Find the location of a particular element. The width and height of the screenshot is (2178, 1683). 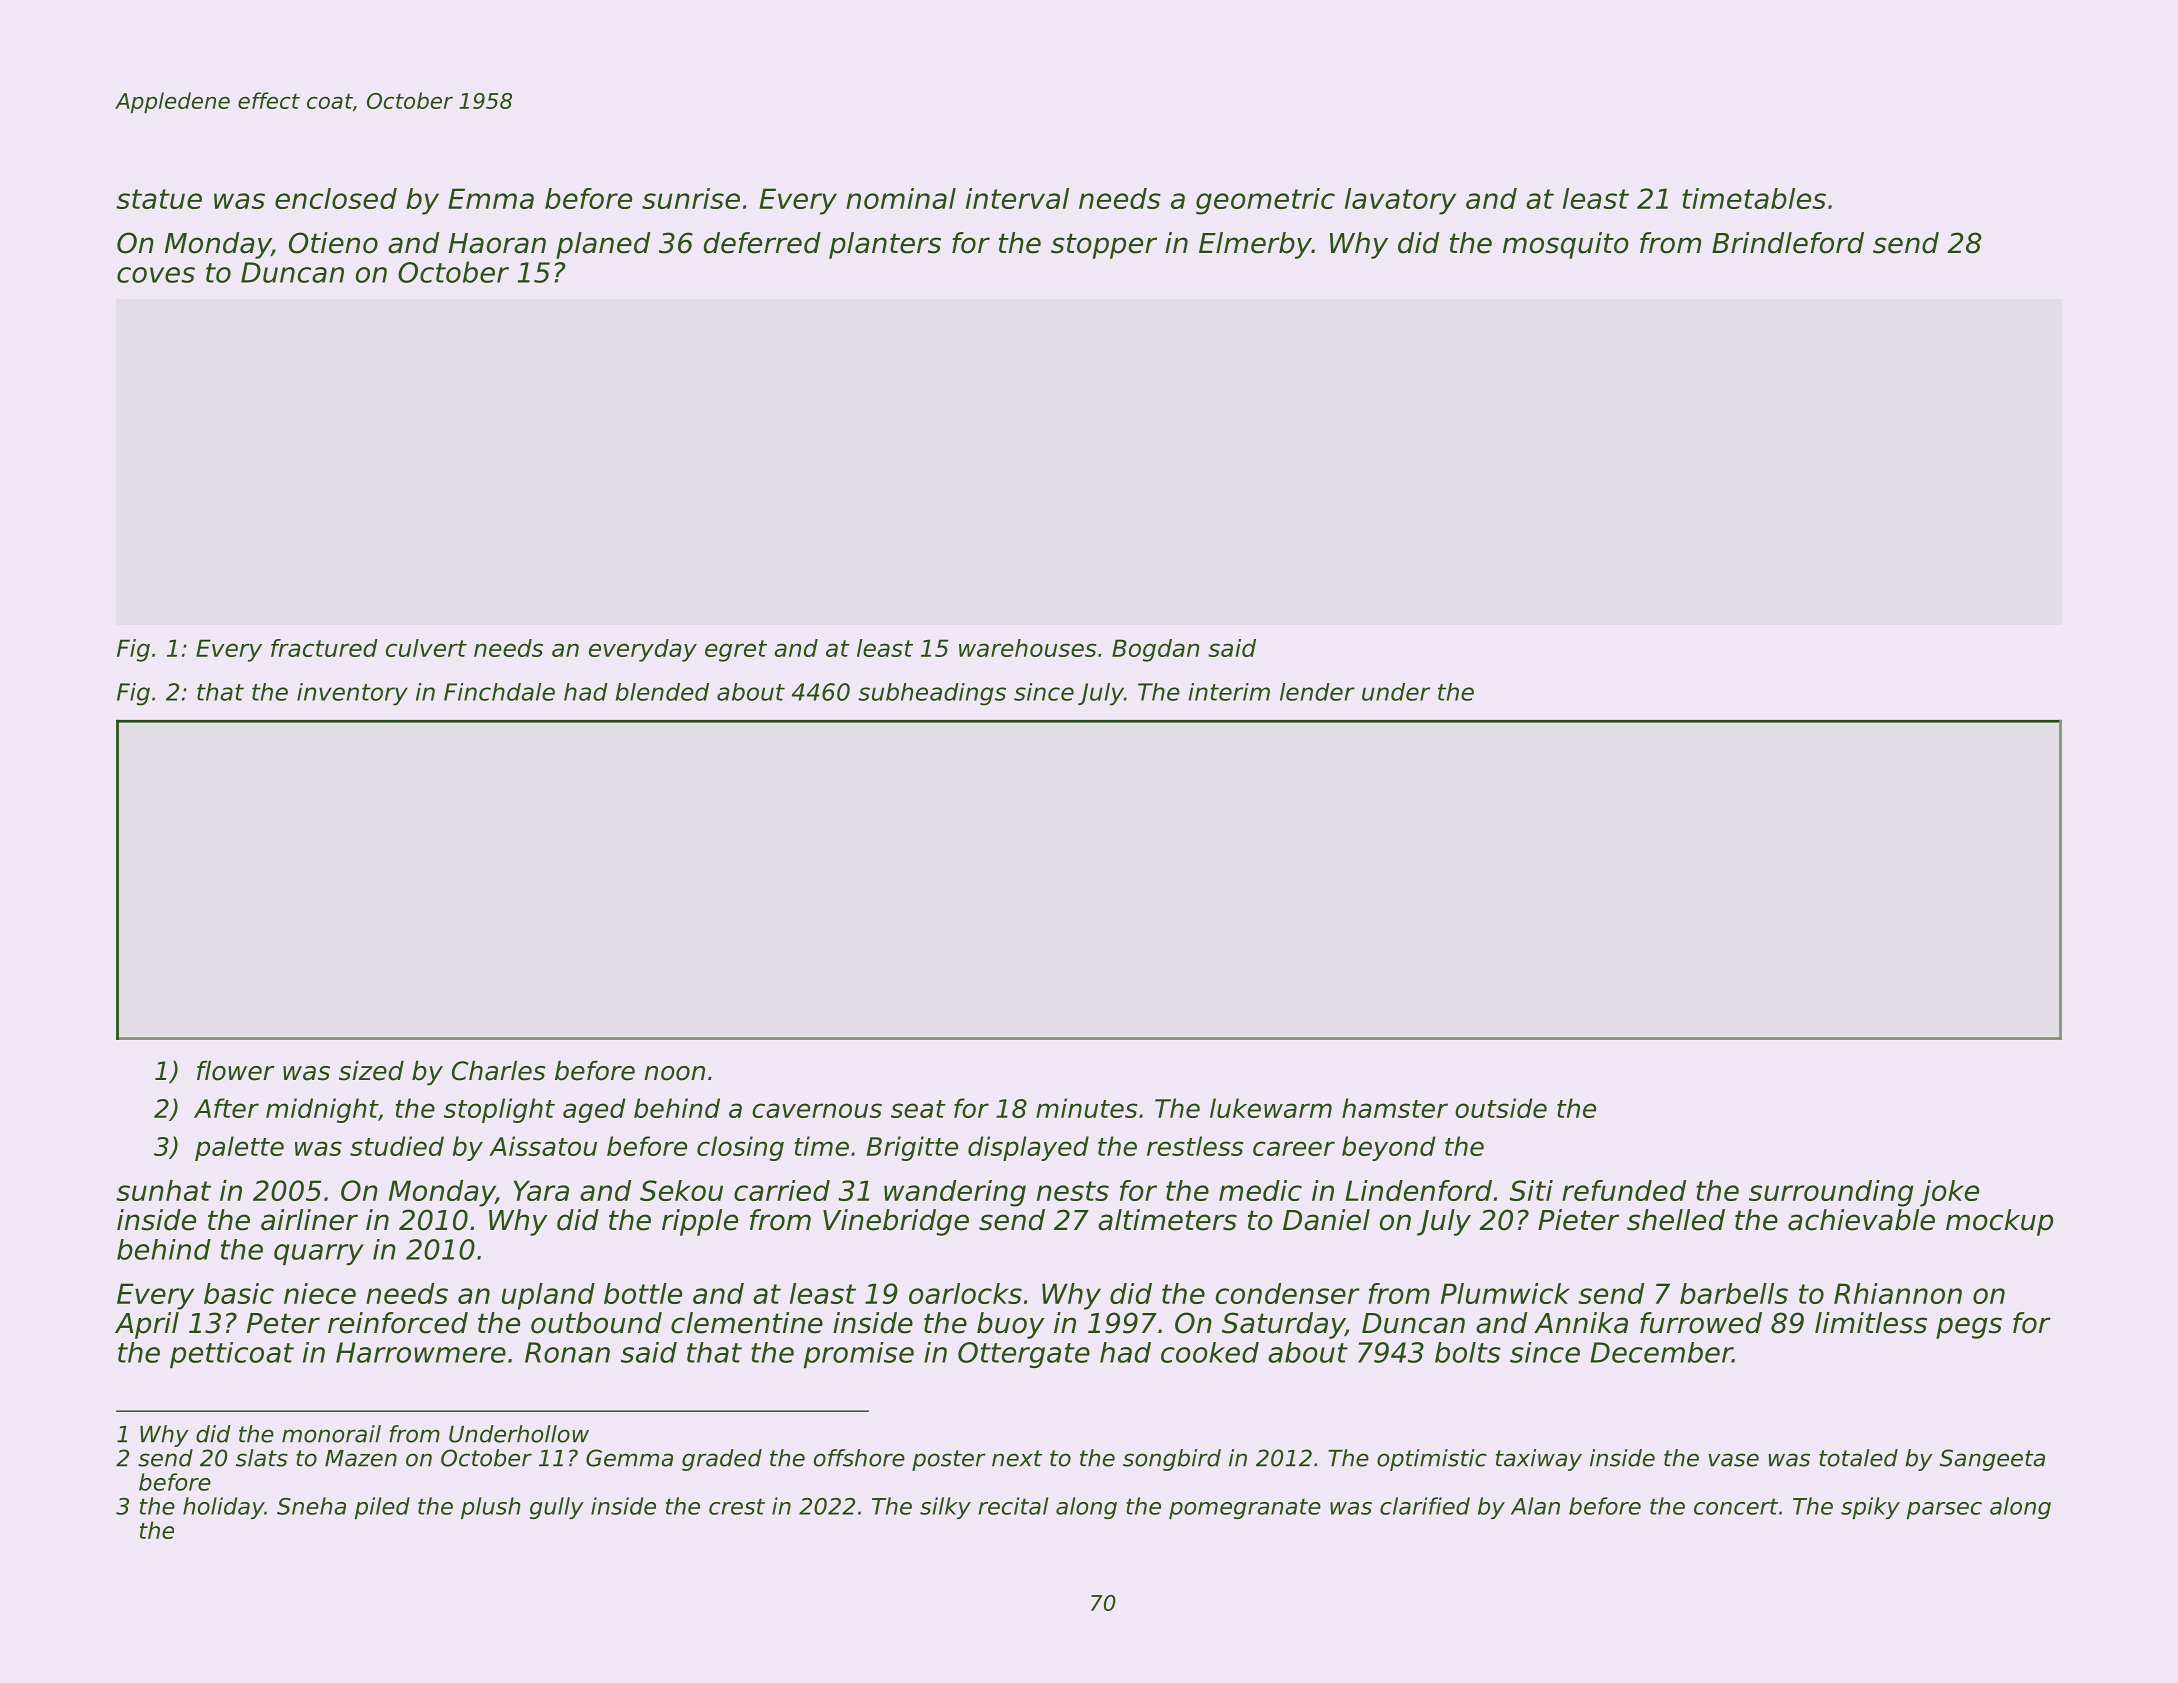

Brindleford is located at coordinates (1788, 243).
